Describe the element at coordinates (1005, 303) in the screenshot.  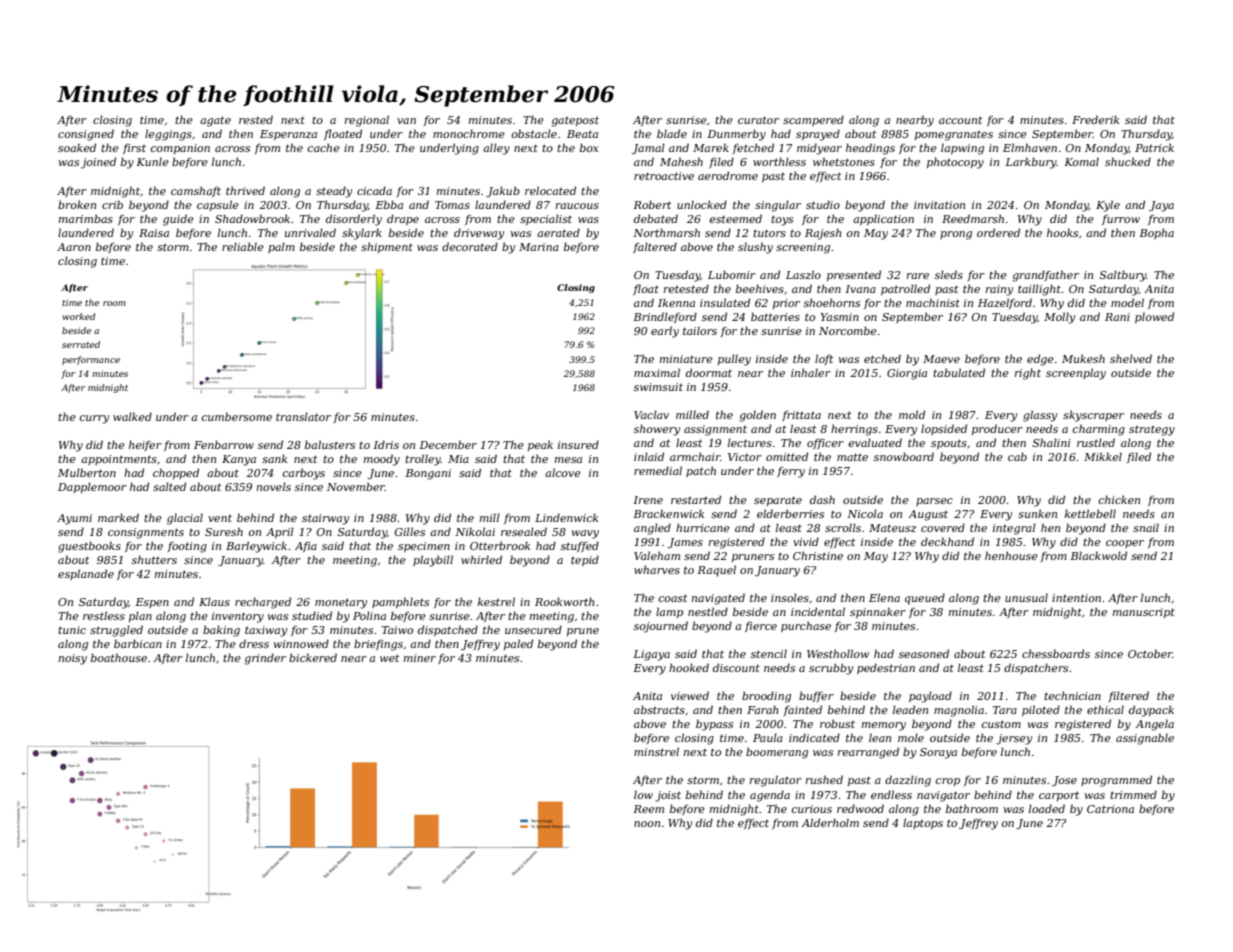
I see `Hazelford` at that location.
